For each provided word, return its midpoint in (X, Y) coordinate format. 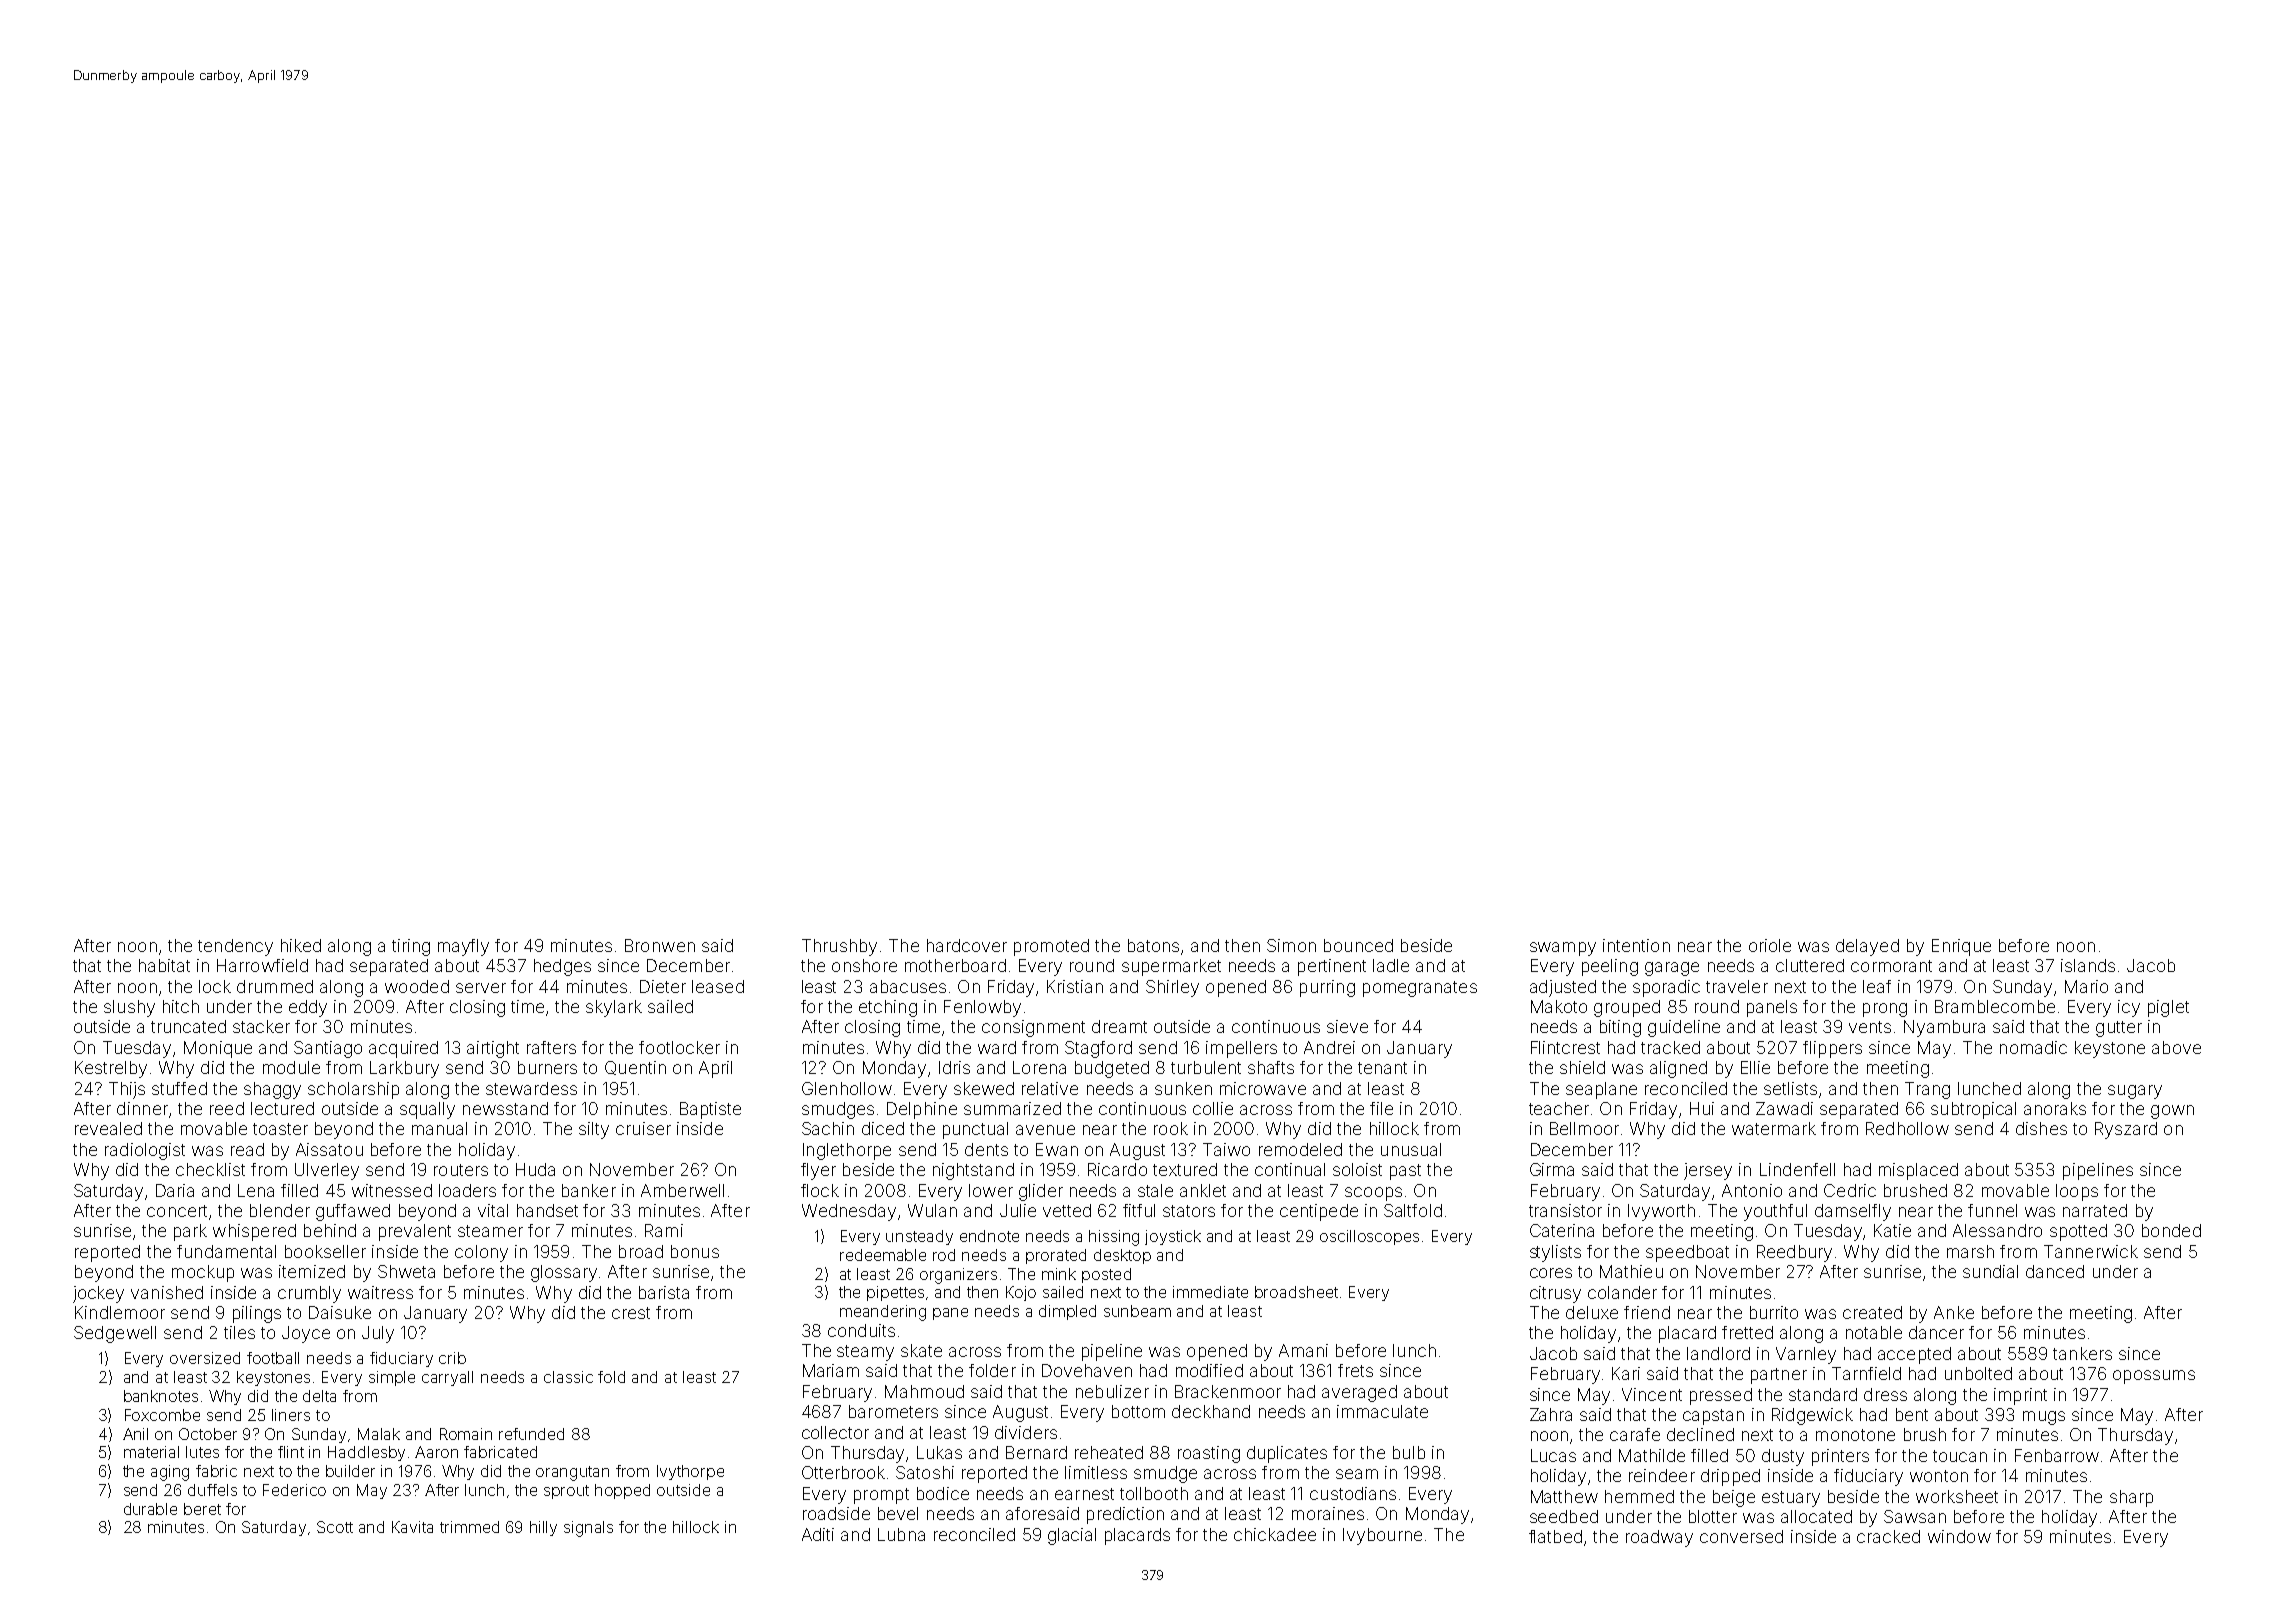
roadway (1659, 1538)
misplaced (1918, 1171)
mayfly (463, 947)
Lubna (901, 1534)
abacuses (908, 986)
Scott (335, 1527)
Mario (2086, 986)
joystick (1173, 1237)
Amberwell (682, 1190)
